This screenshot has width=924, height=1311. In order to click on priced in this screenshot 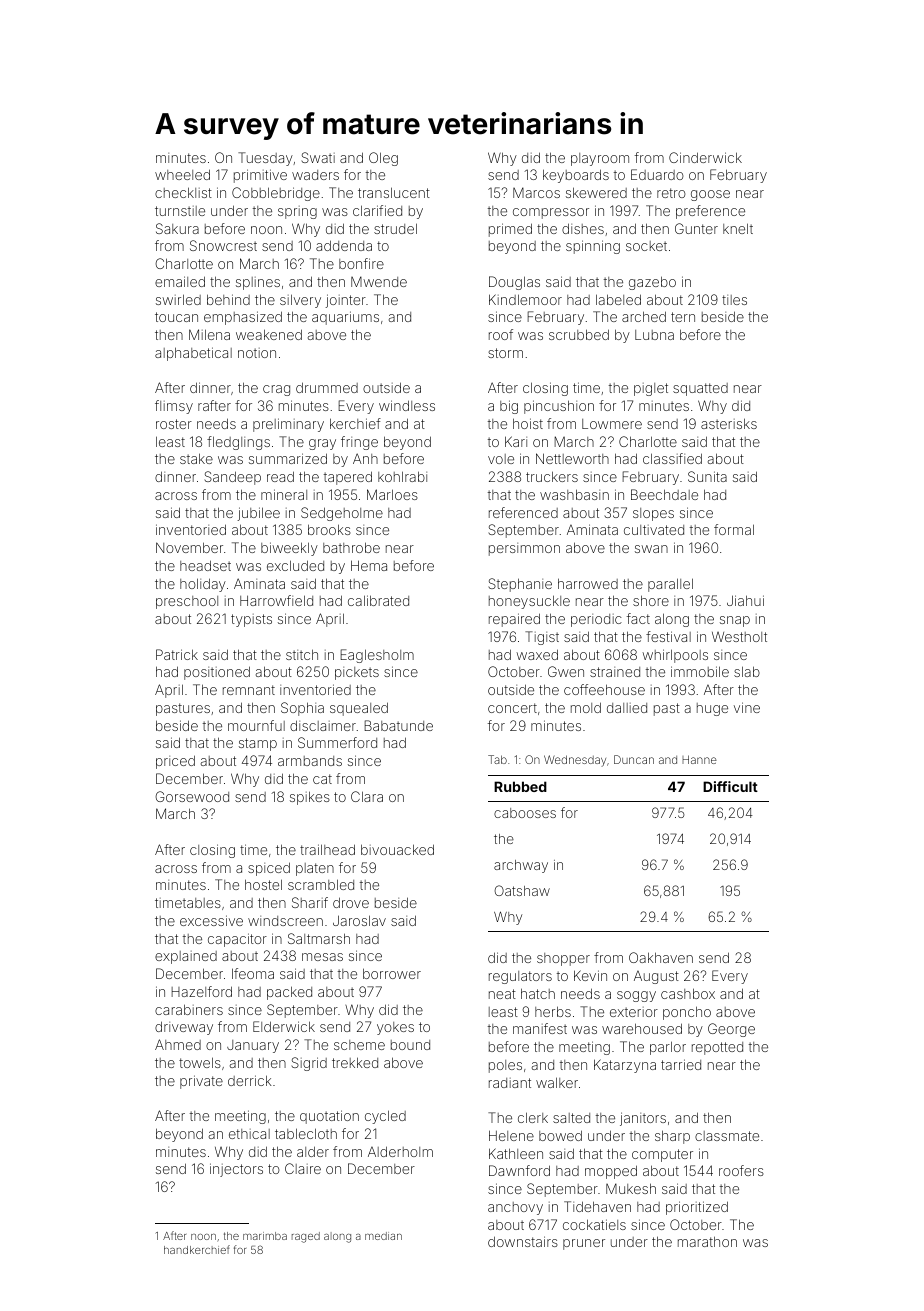, I will do `click(175, 762)`.
